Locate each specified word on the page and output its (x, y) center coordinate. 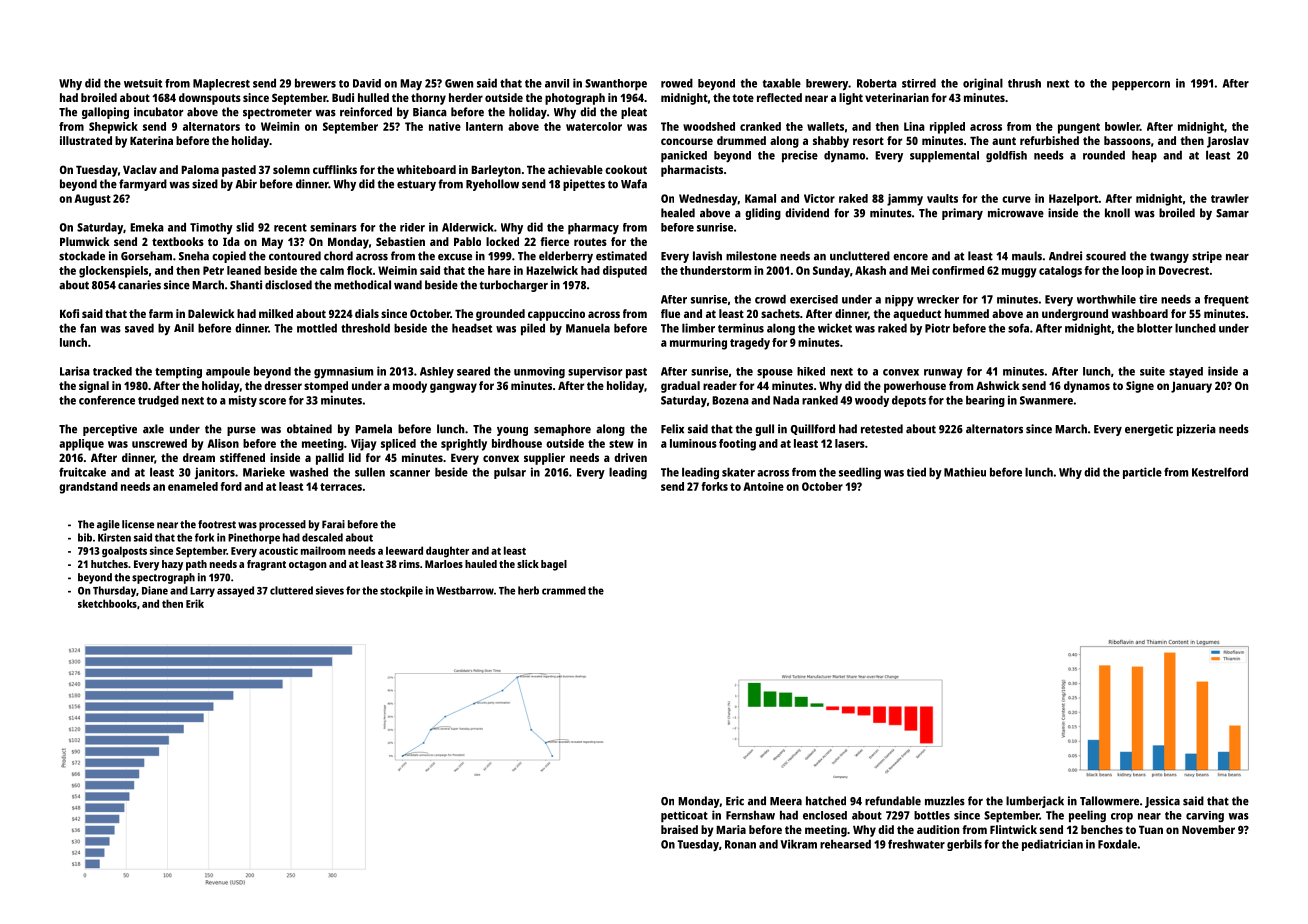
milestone (751, 256)
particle (1142, 473)
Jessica (1162, 802)
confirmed (958, 270)
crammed (564, 590)
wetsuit (143, 83)
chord (338, 256)
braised (679, 829)
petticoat (684, 817)
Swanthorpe (616, 85)
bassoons (1127, 140)
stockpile (401, 591)
